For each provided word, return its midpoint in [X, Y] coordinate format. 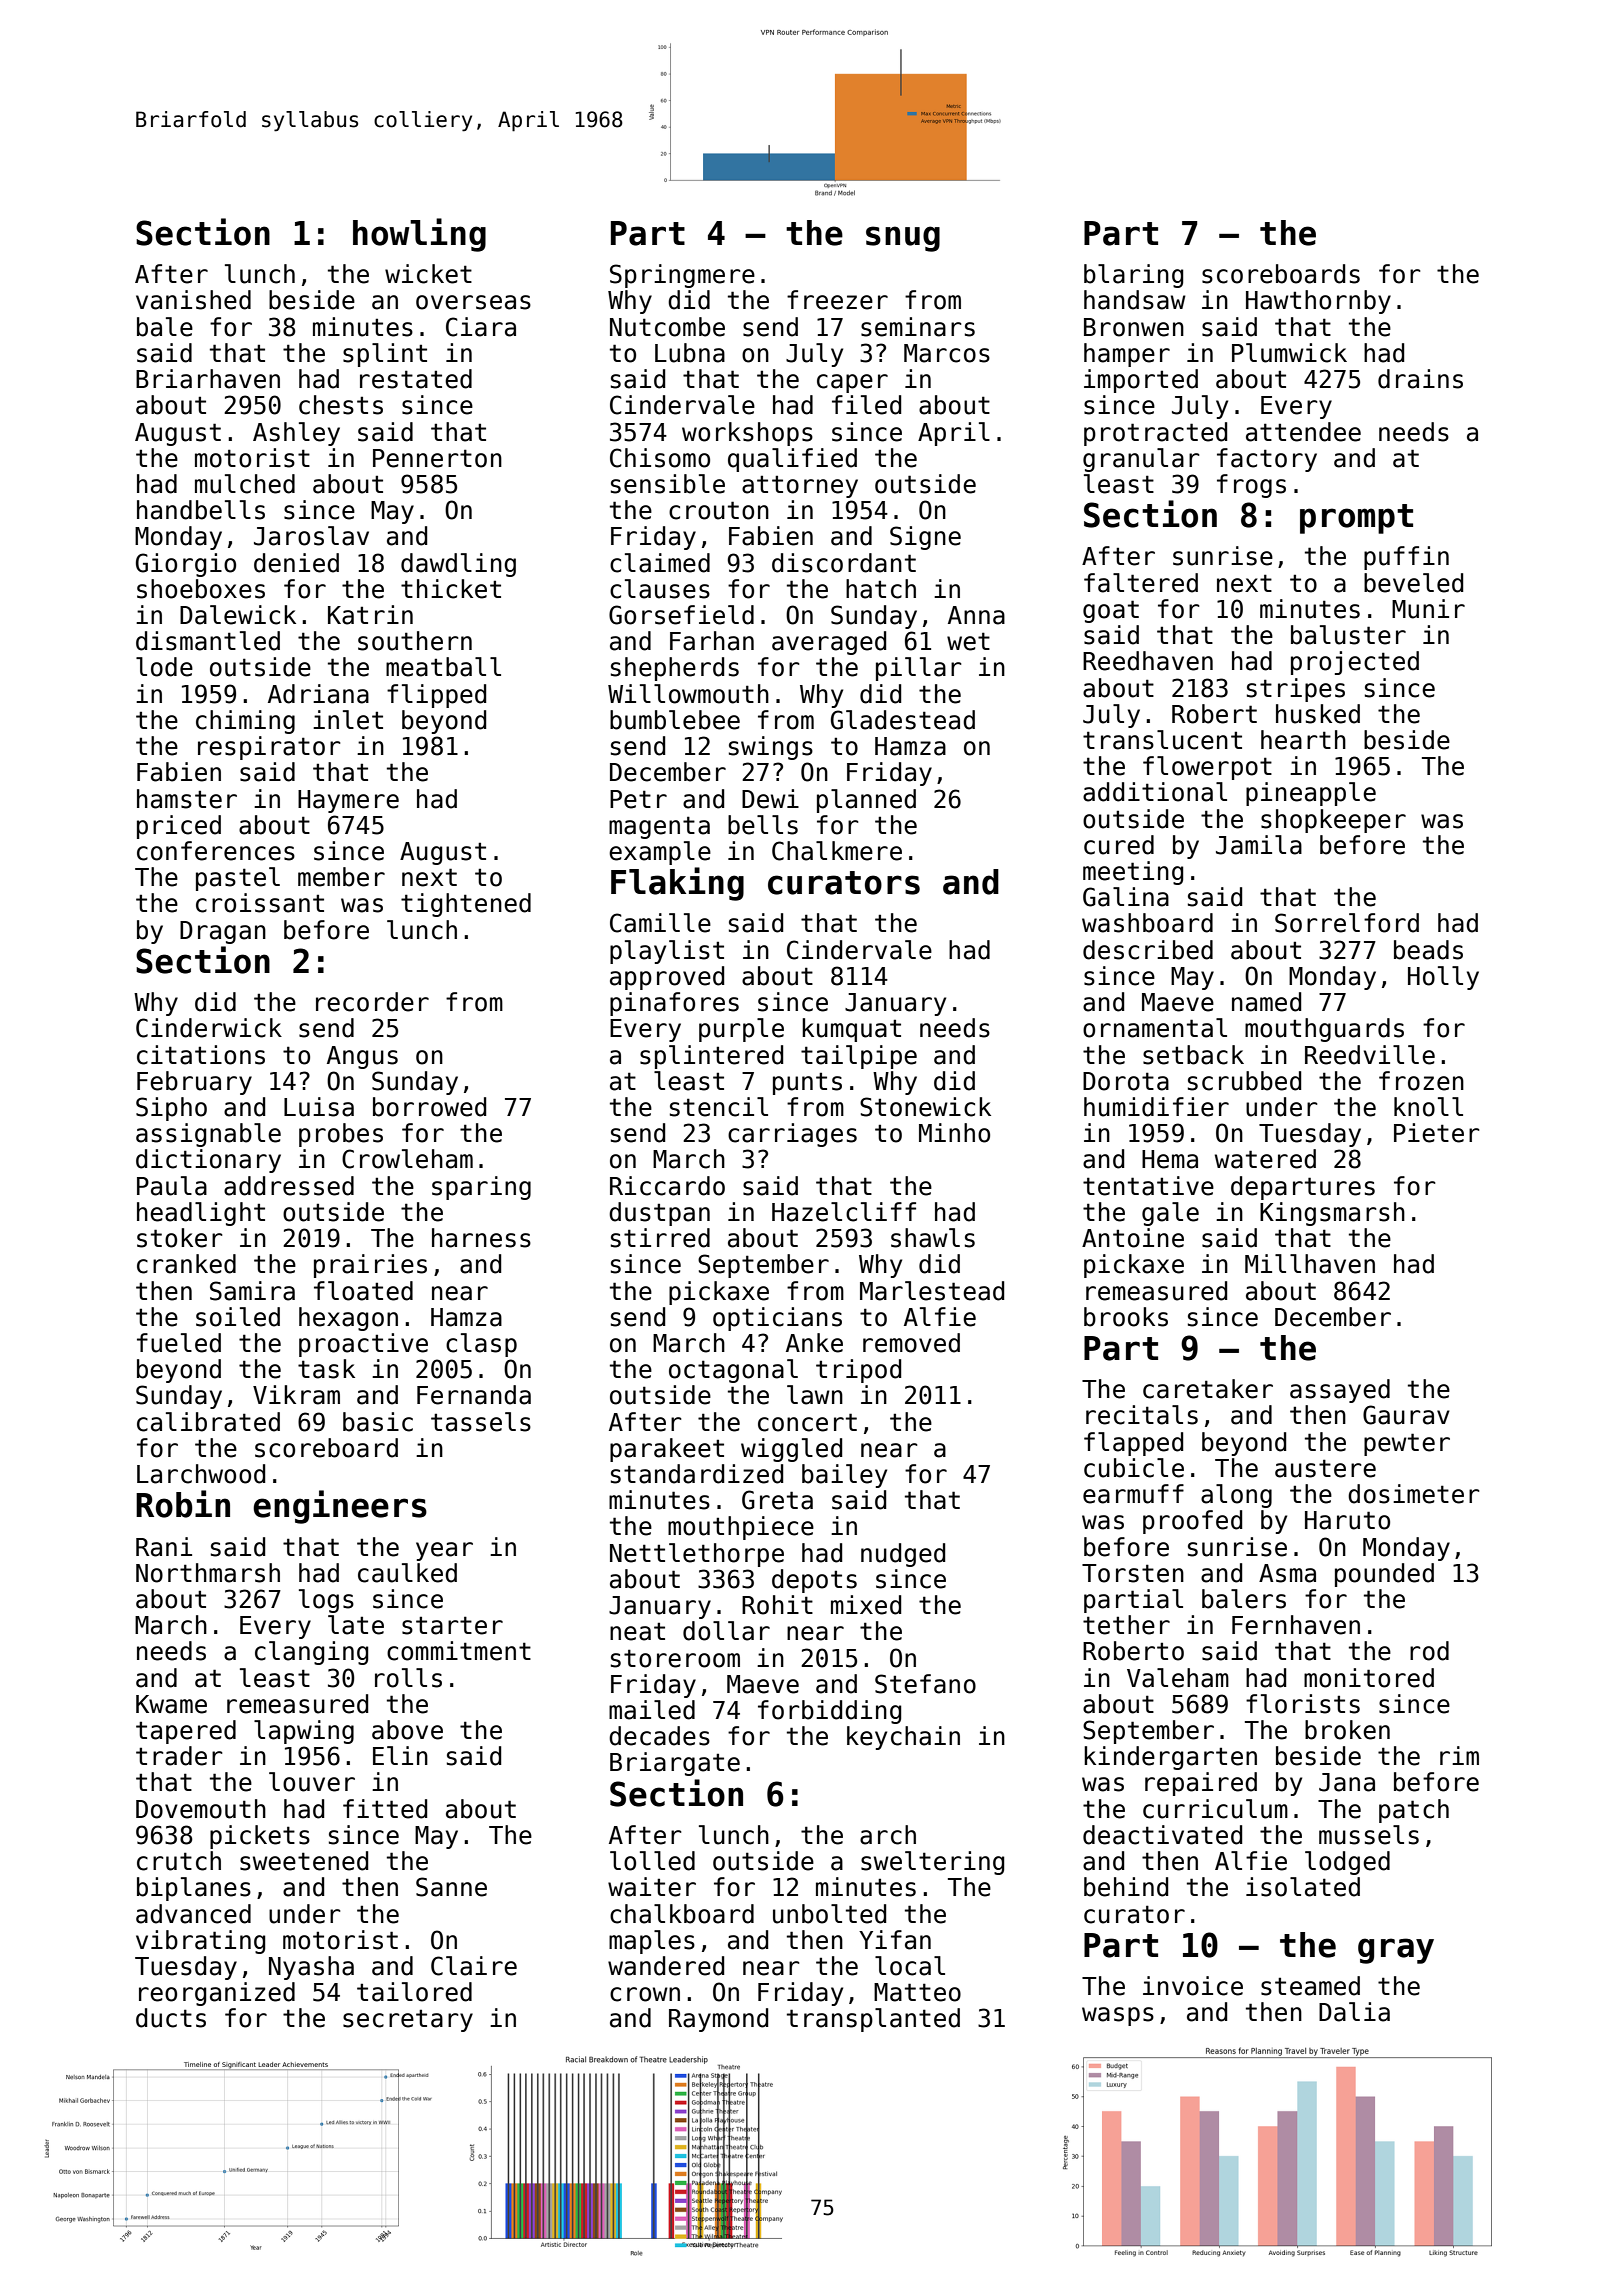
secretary [408, 2020]
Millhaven [1310, 1264]
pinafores [674, 1004]
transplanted [873, 2020]
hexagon [348, 1319]
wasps [1118, 2016]
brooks [1126, 1317]
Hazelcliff [844, 1212]
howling [419, 235]
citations [201, 1055]
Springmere [682, 276]
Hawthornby [1318, 302]
